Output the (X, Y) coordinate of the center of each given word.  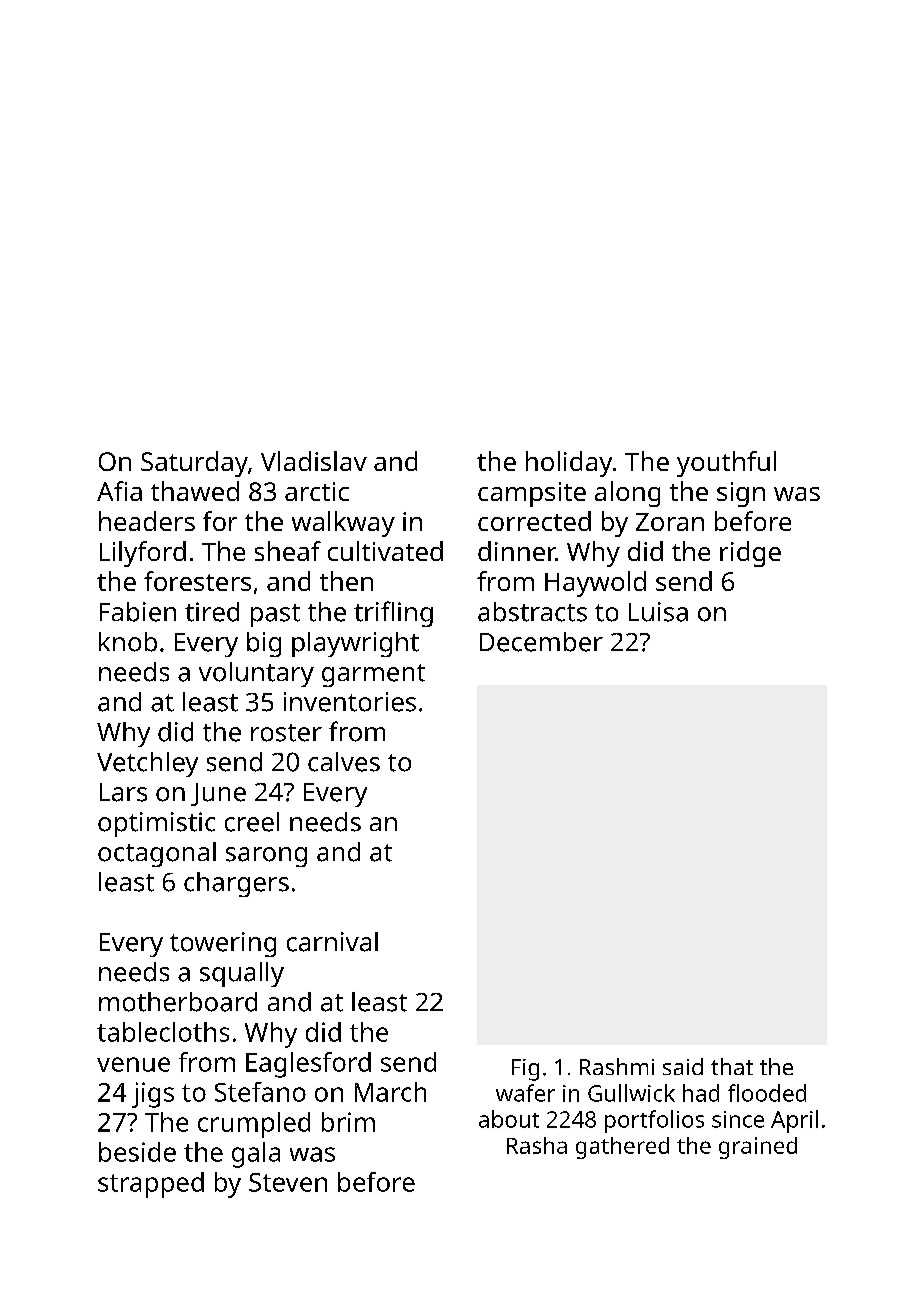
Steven (288, 1182)
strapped (151, 1185)
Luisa (658, 612)
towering (223, 944)
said (683, 1066)
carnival (332, 942)
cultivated (385, 551)
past (275, 615)
